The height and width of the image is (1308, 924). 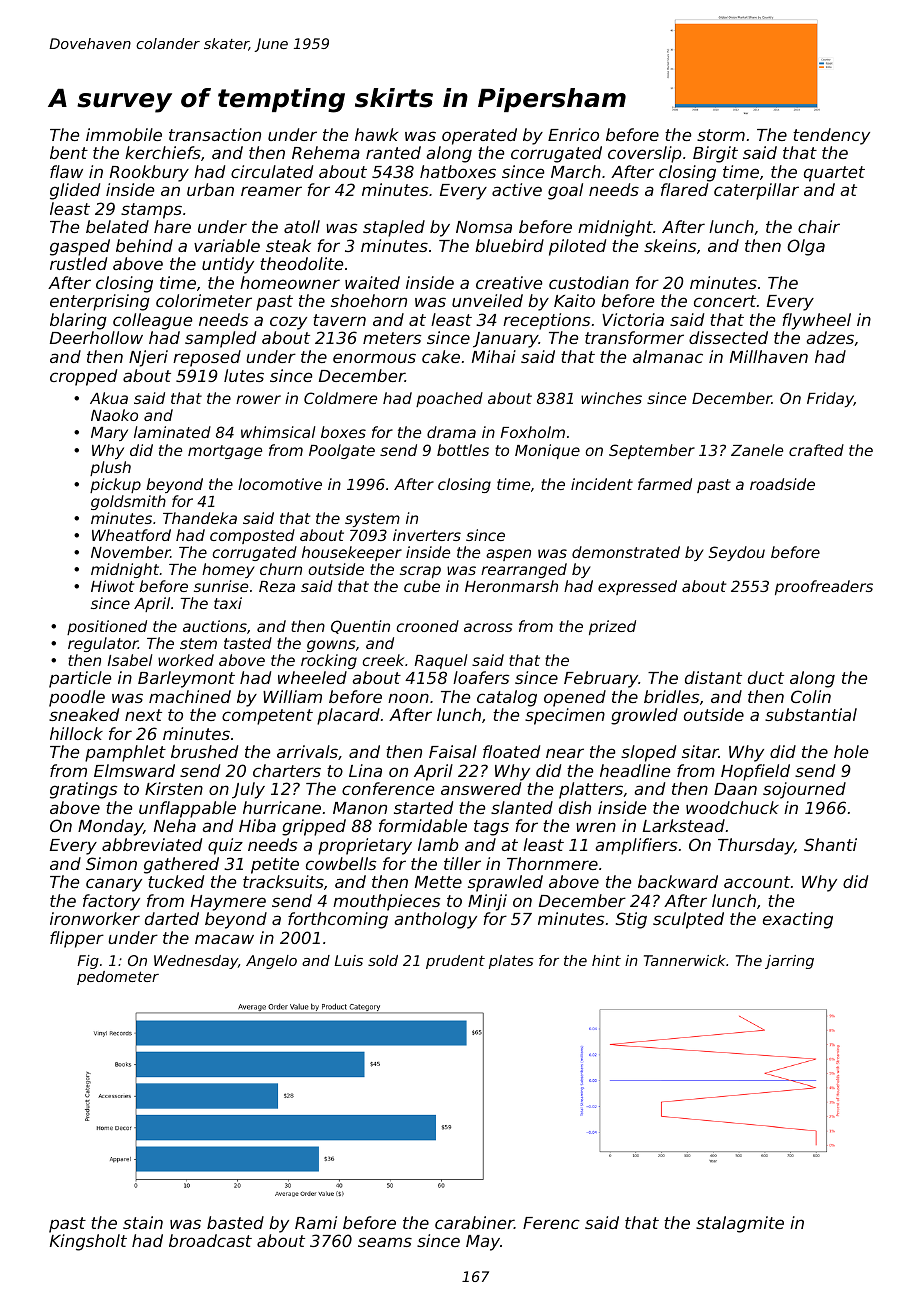 What do you see at coordinates (819, 226) in the image?
I see `chair` at bounding box center [819, 226].
